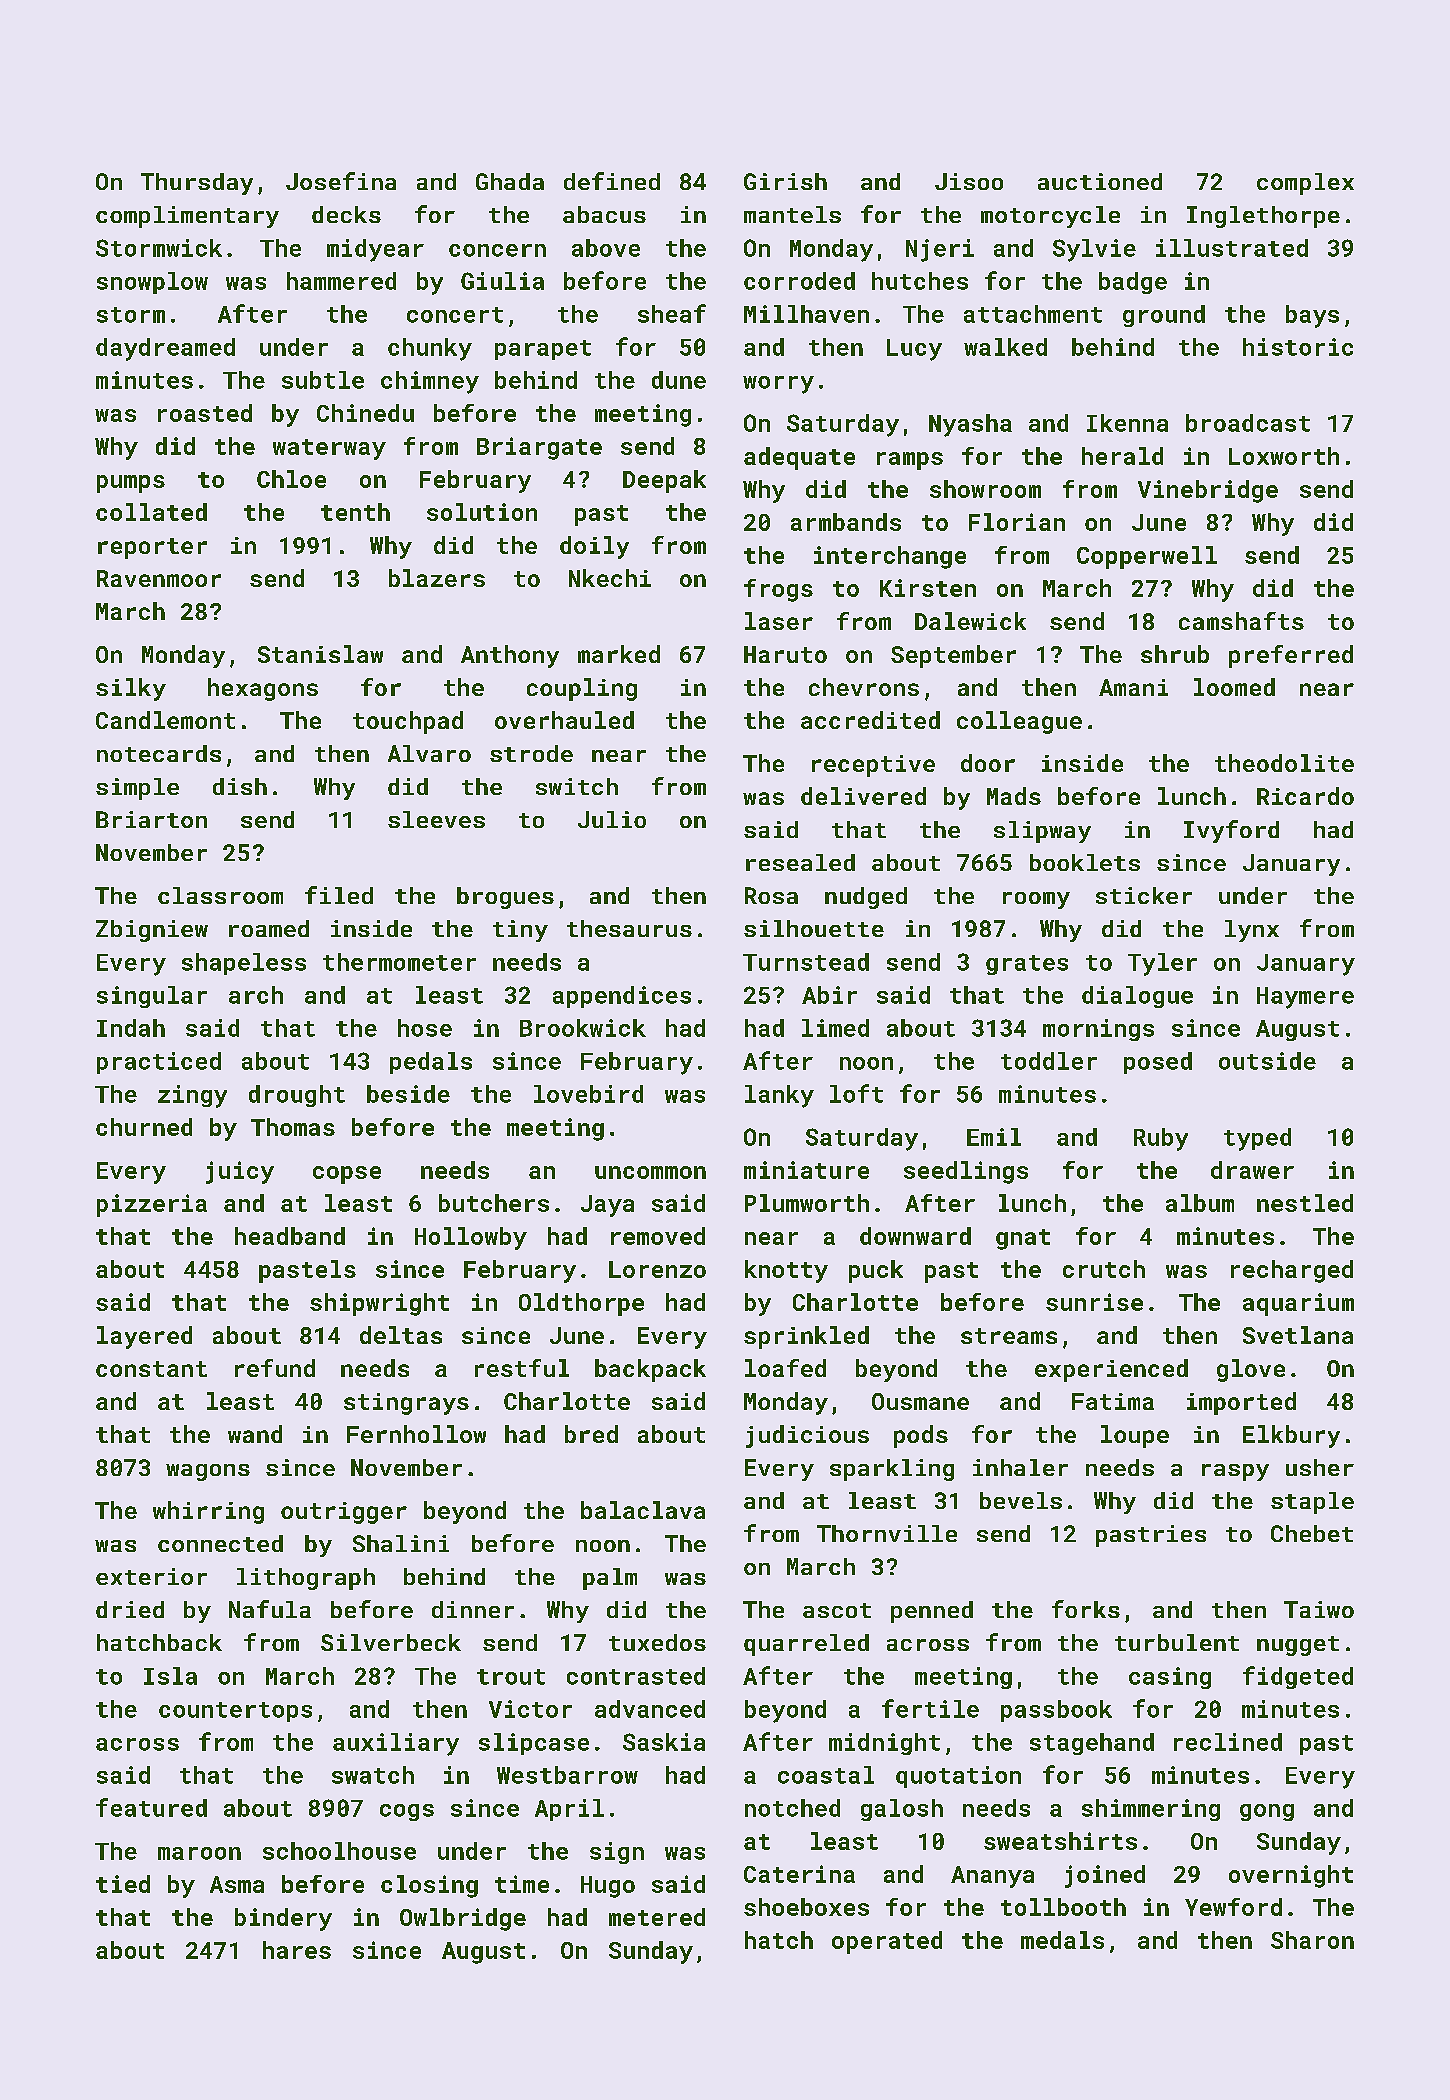  I want to click on nudged, so click(866, 898).
